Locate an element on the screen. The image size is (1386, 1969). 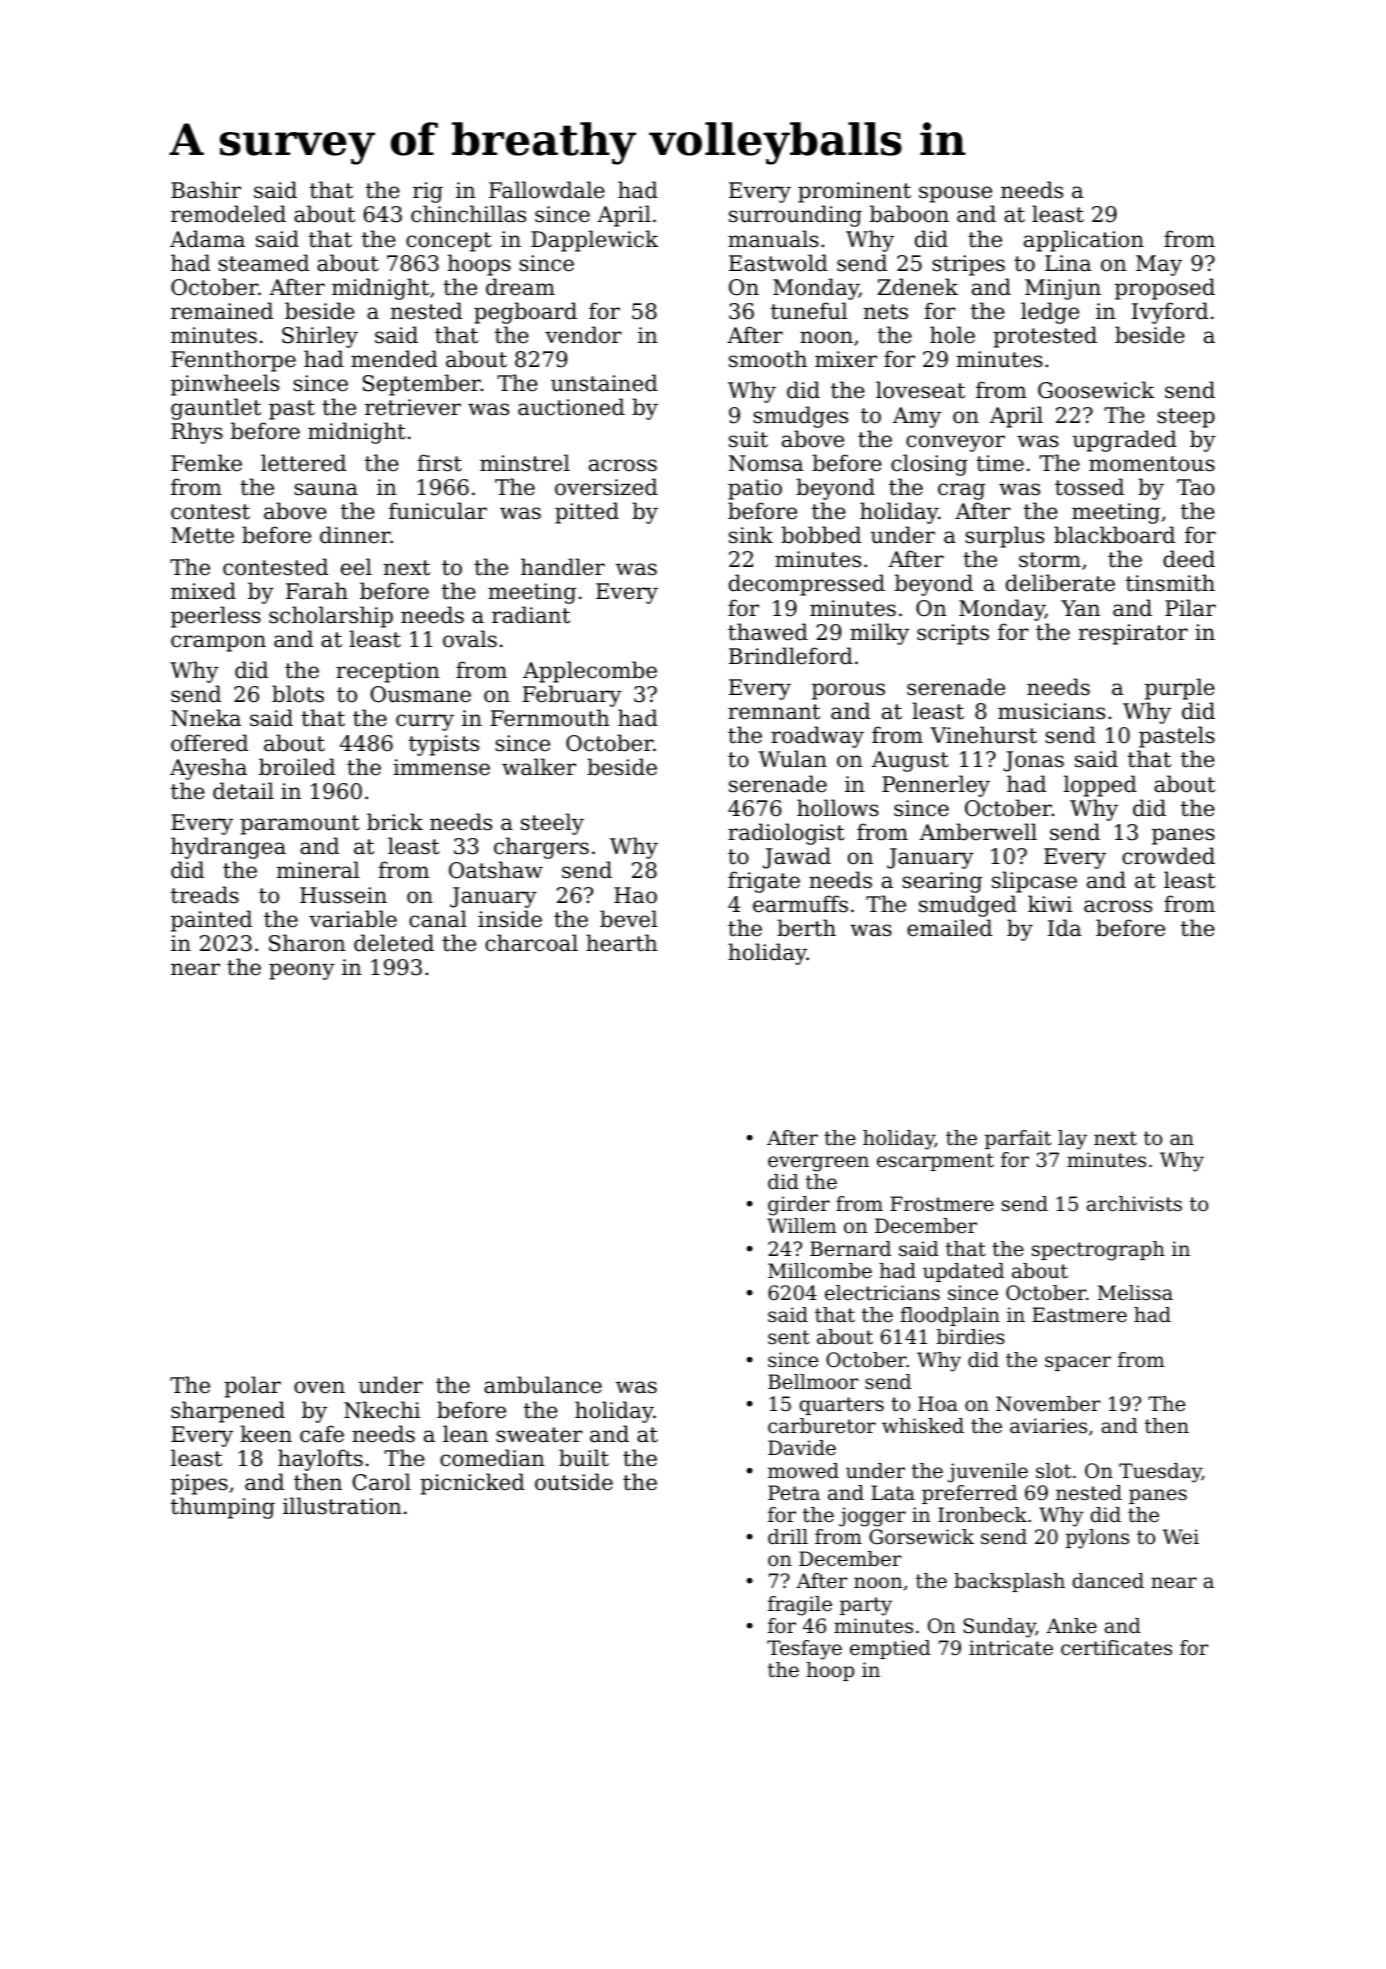
February is located at coordinates (572, 696).
